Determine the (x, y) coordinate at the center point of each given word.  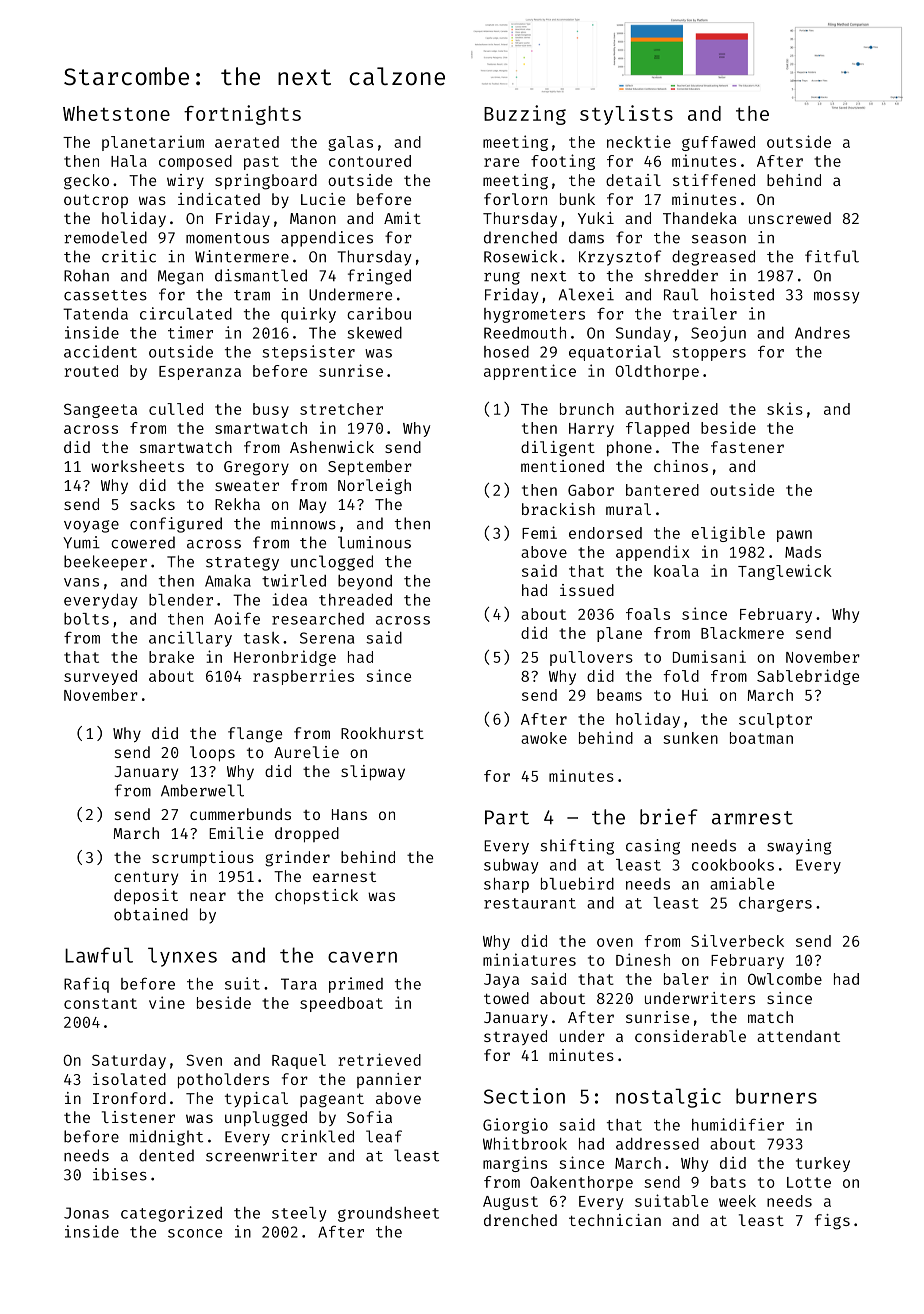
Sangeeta (100, 410)
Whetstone (116, 113)
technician (615, 1220)
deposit (146, 897)
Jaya (501, 981)
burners (776, 1096)
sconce (195, 1233)
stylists (626, 115)
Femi (539, 532)
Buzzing (525, 115)
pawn (794, 536)
